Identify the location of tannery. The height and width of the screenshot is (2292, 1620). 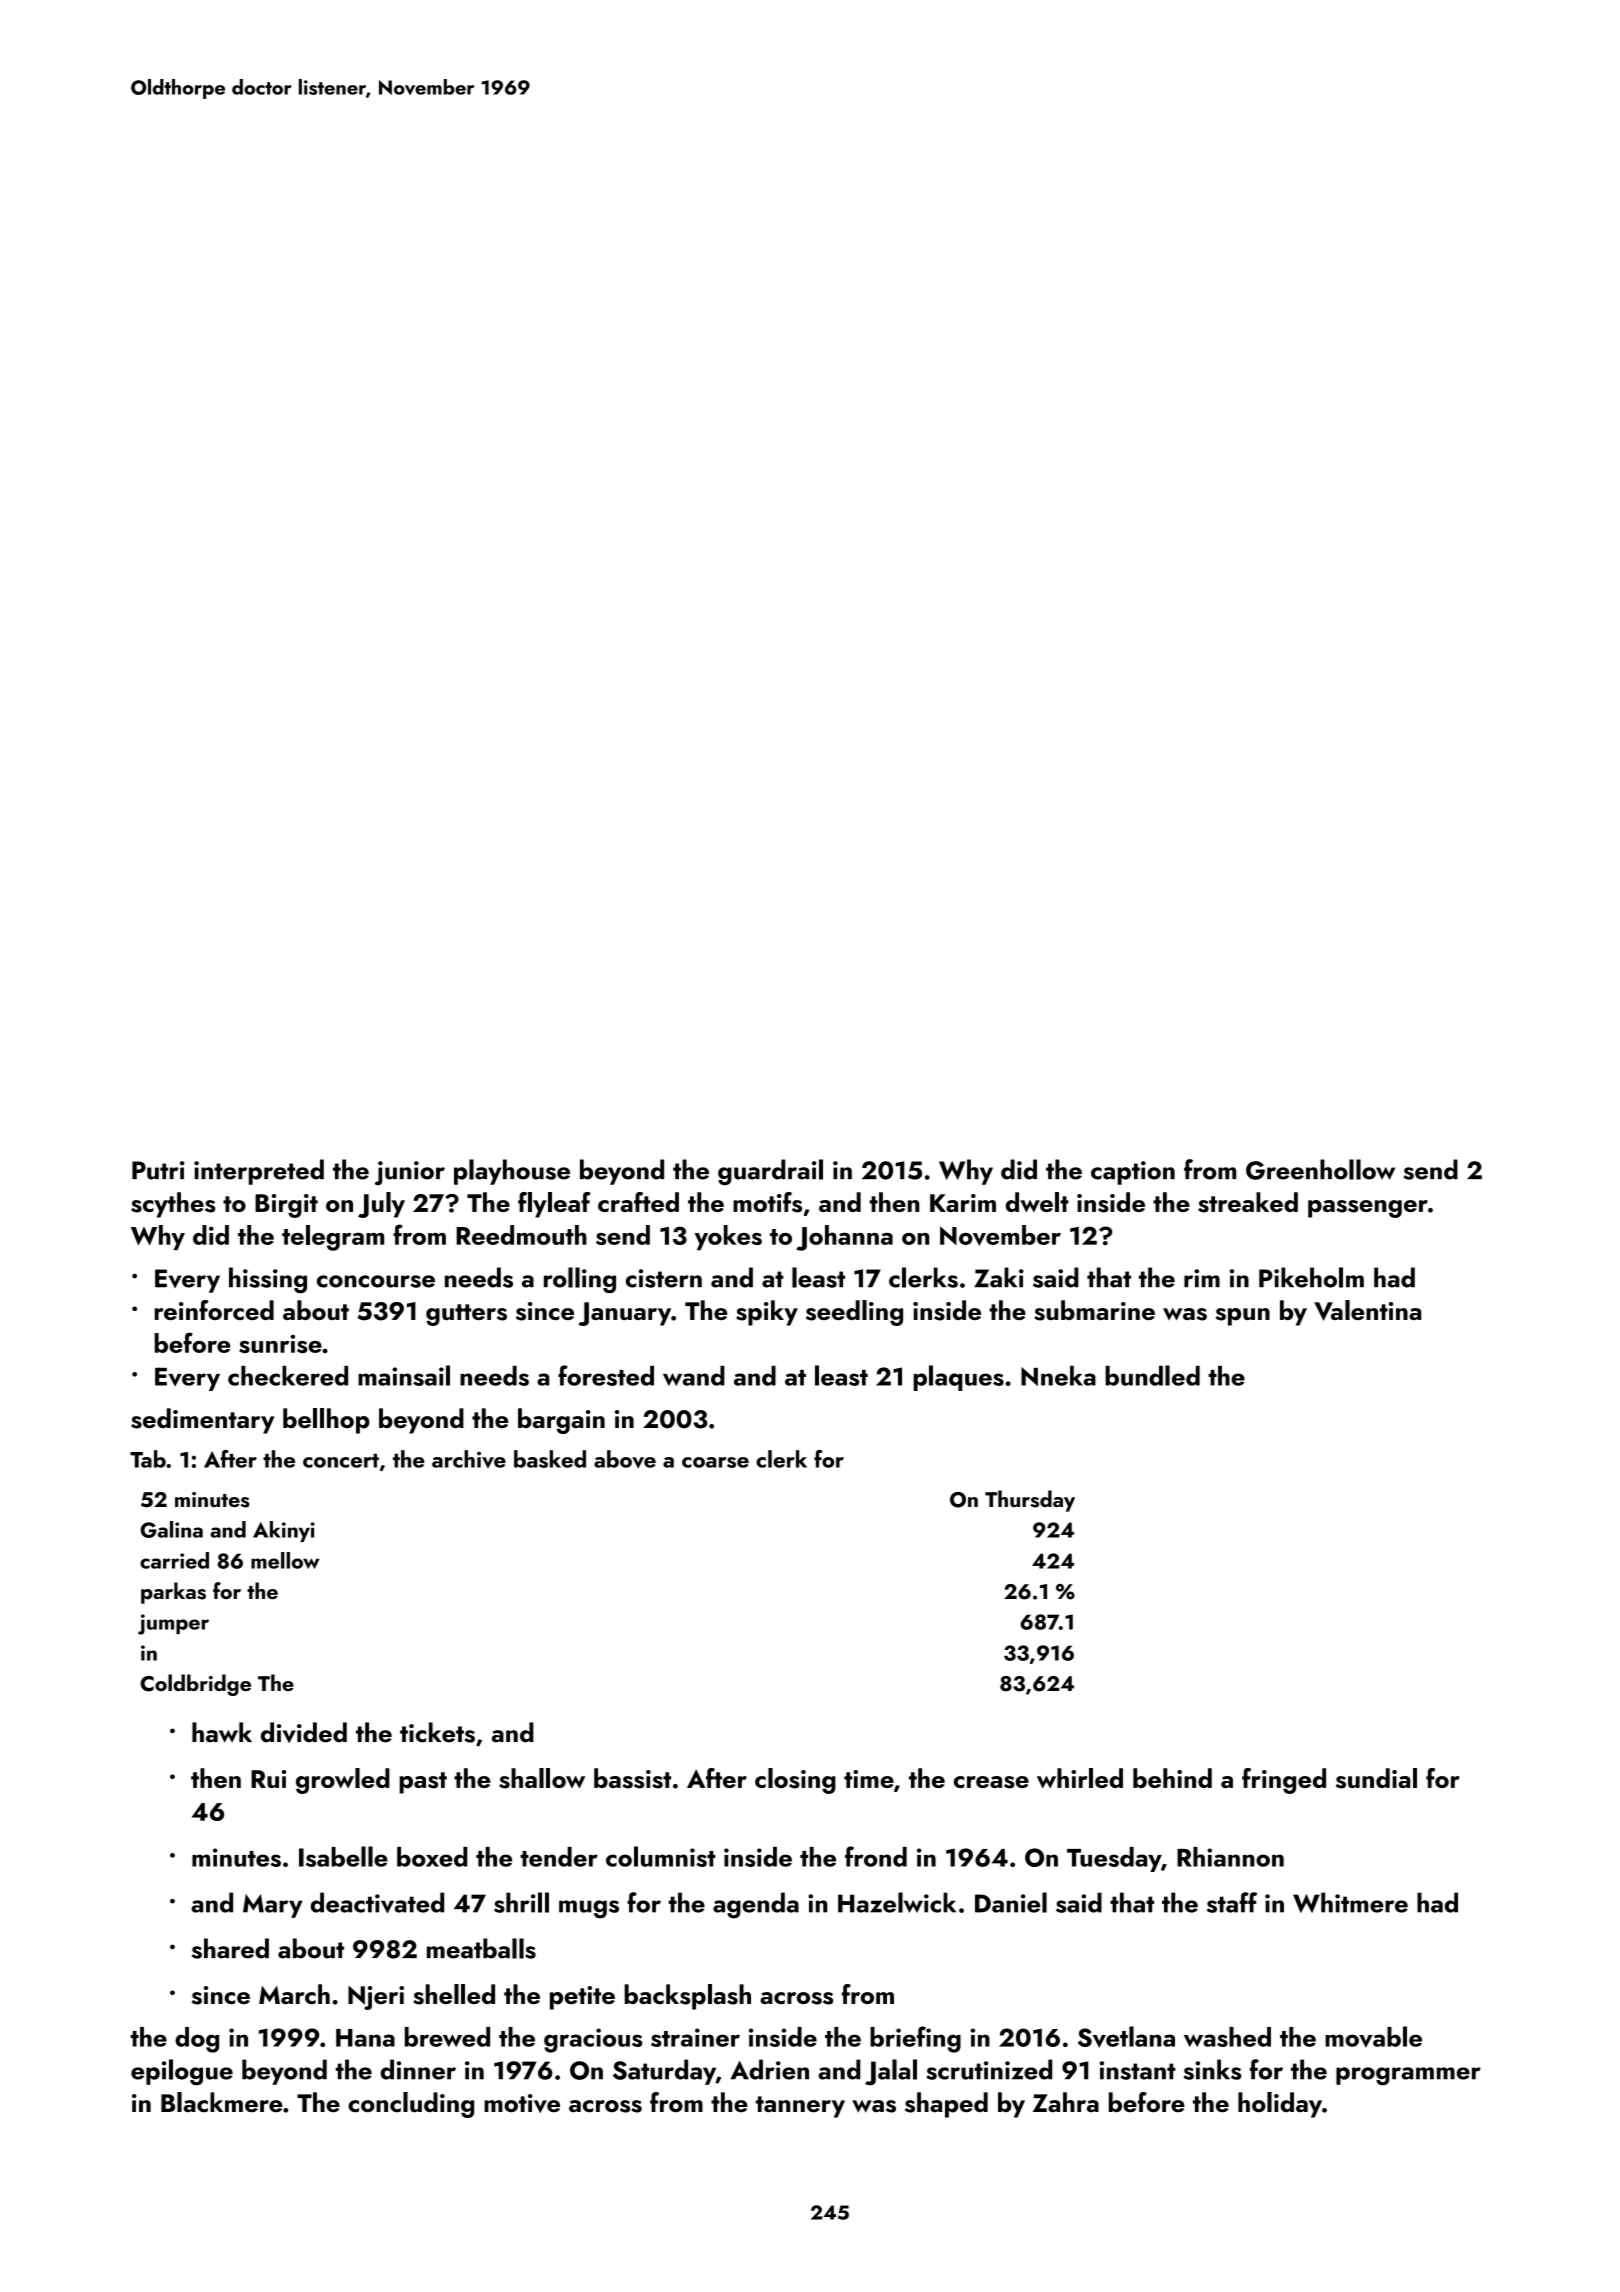
(800, 2107).
